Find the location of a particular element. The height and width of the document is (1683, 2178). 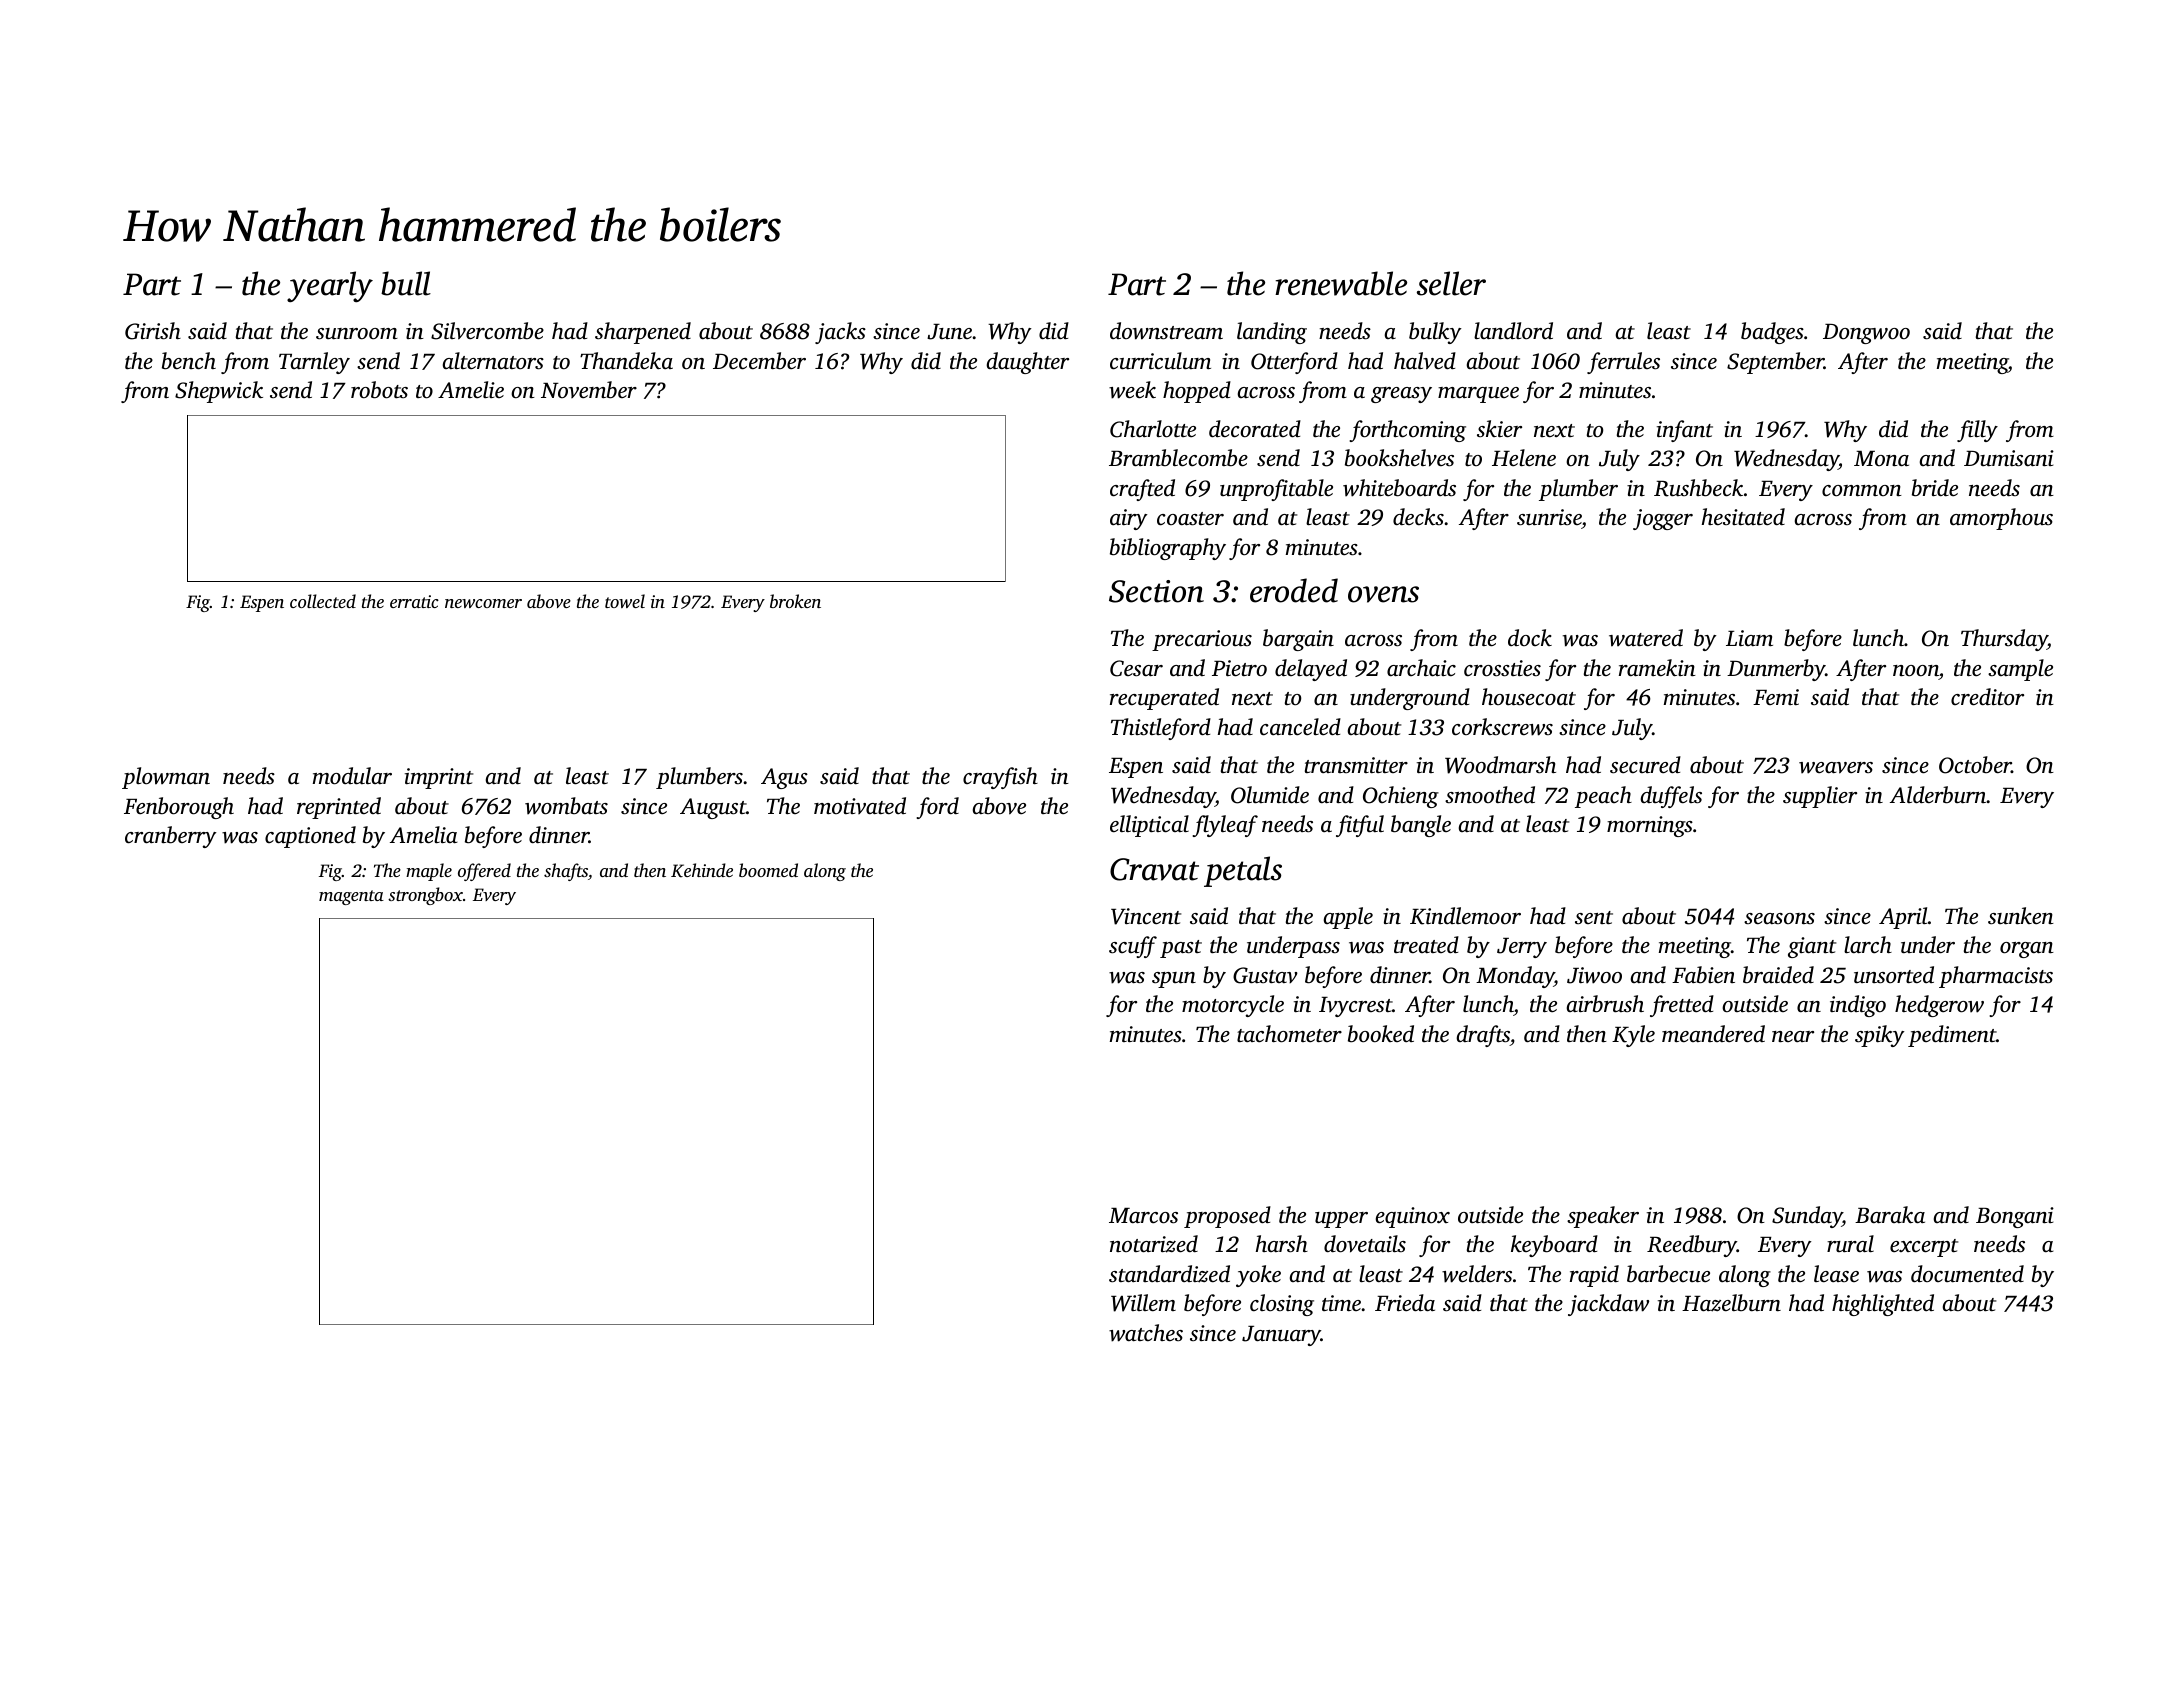

magenta is located at coordinates (351, 897).
